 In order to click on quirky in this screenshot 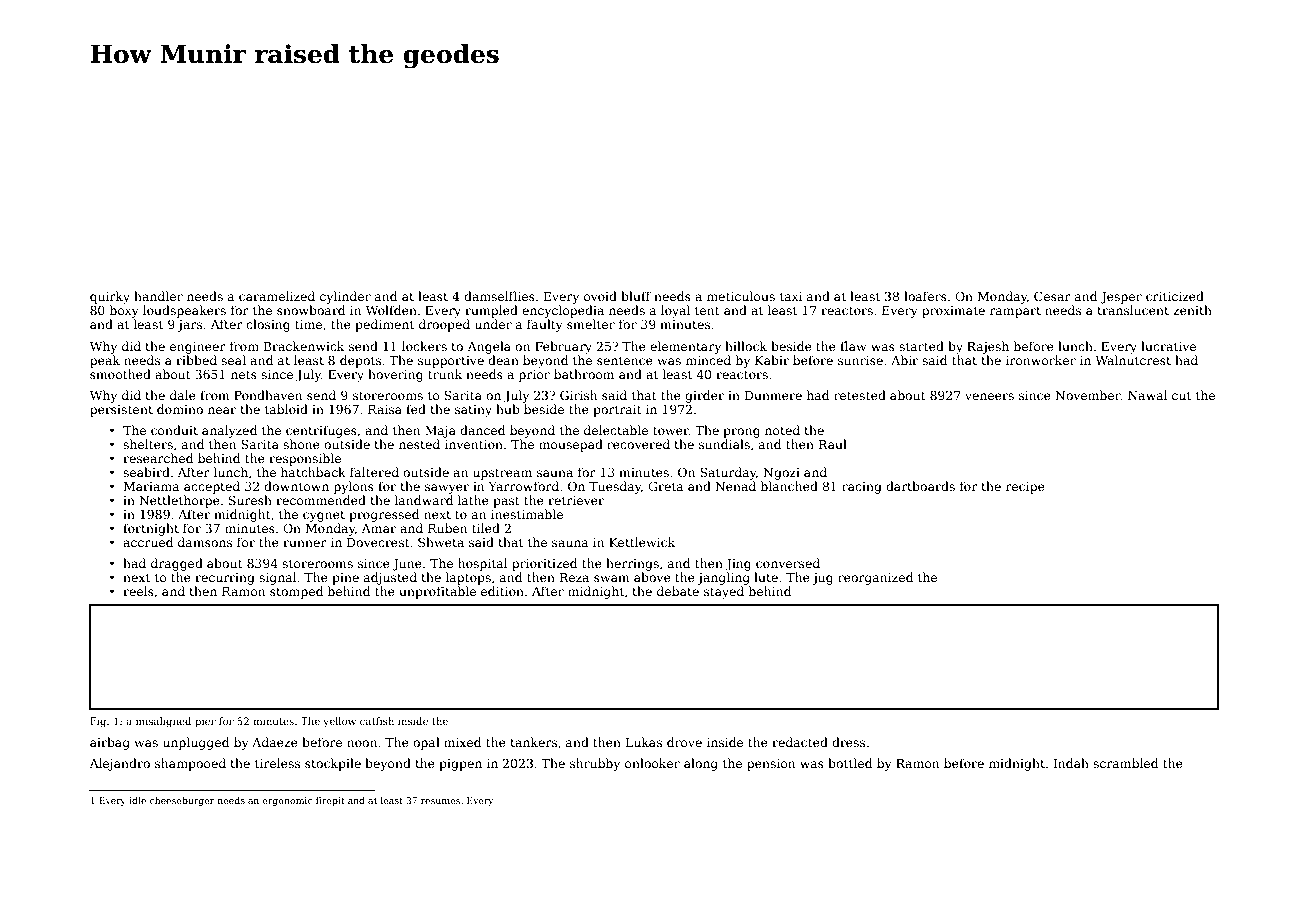, I will do `click(110, 297)`.
